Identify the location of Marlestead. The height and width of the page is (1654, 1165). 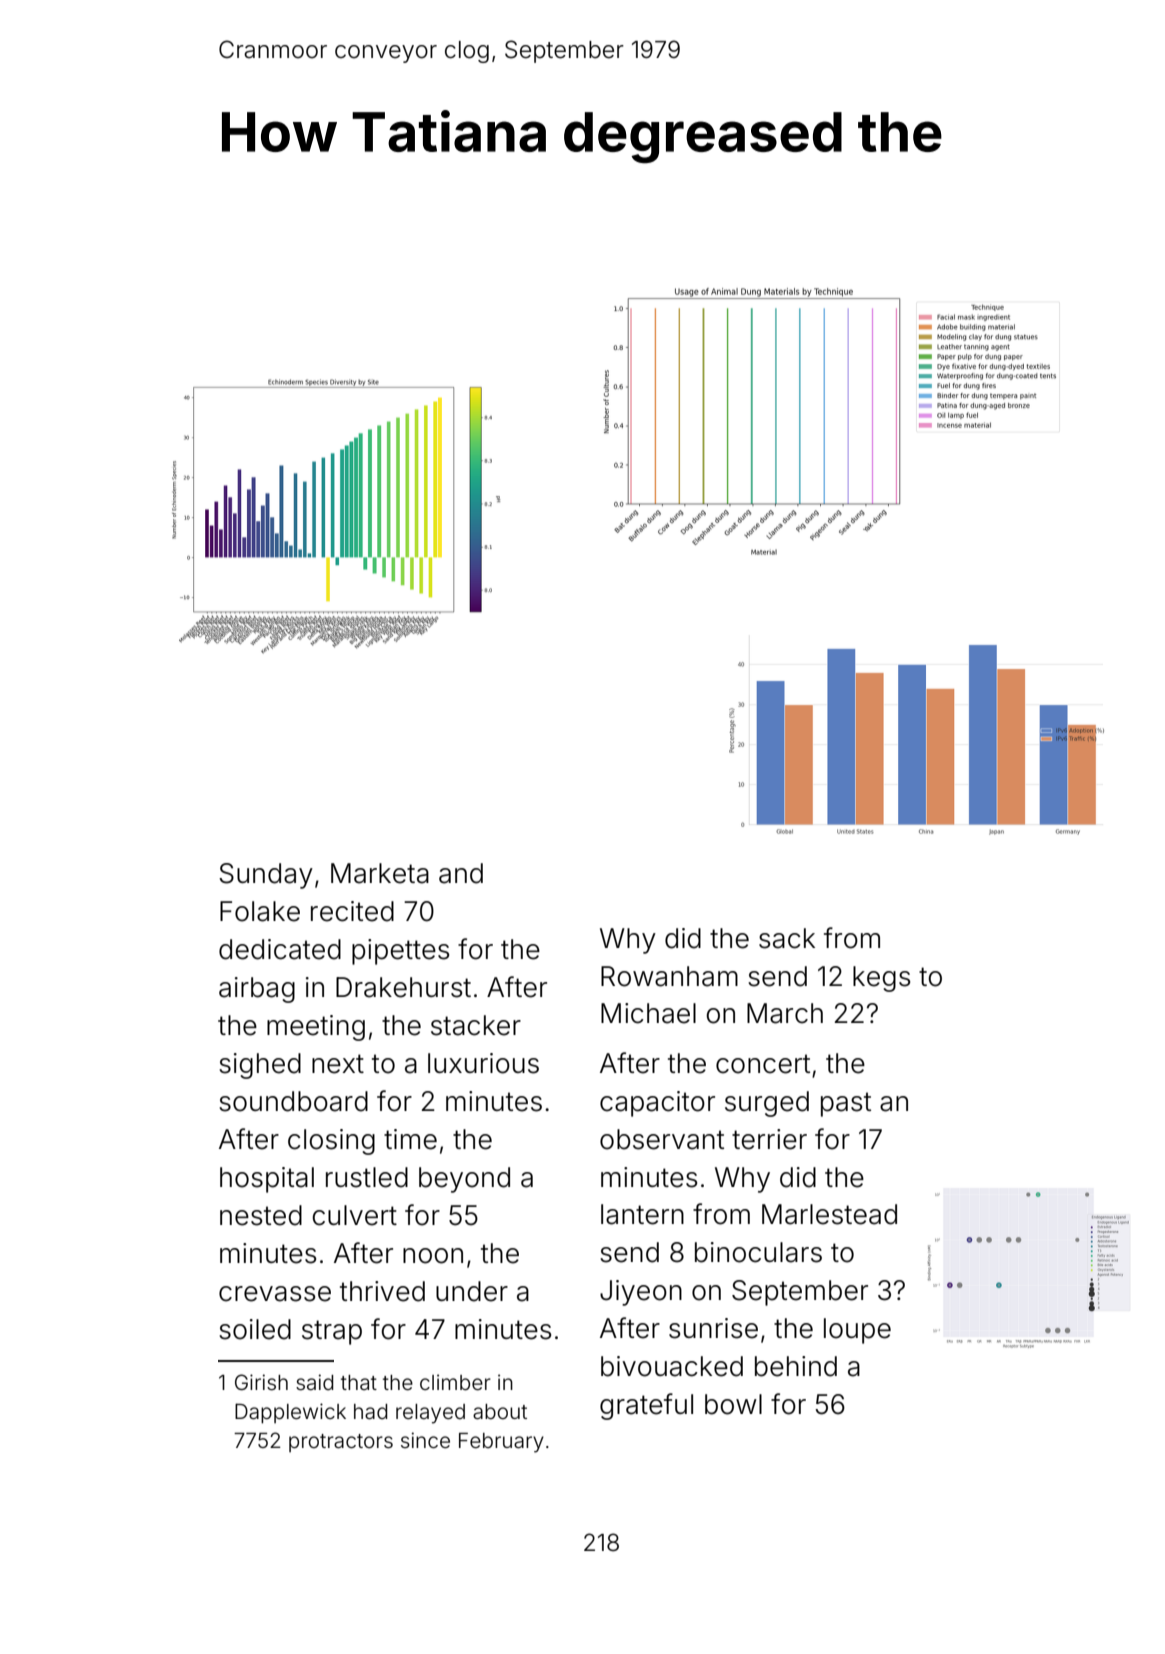
(829, 1214).
